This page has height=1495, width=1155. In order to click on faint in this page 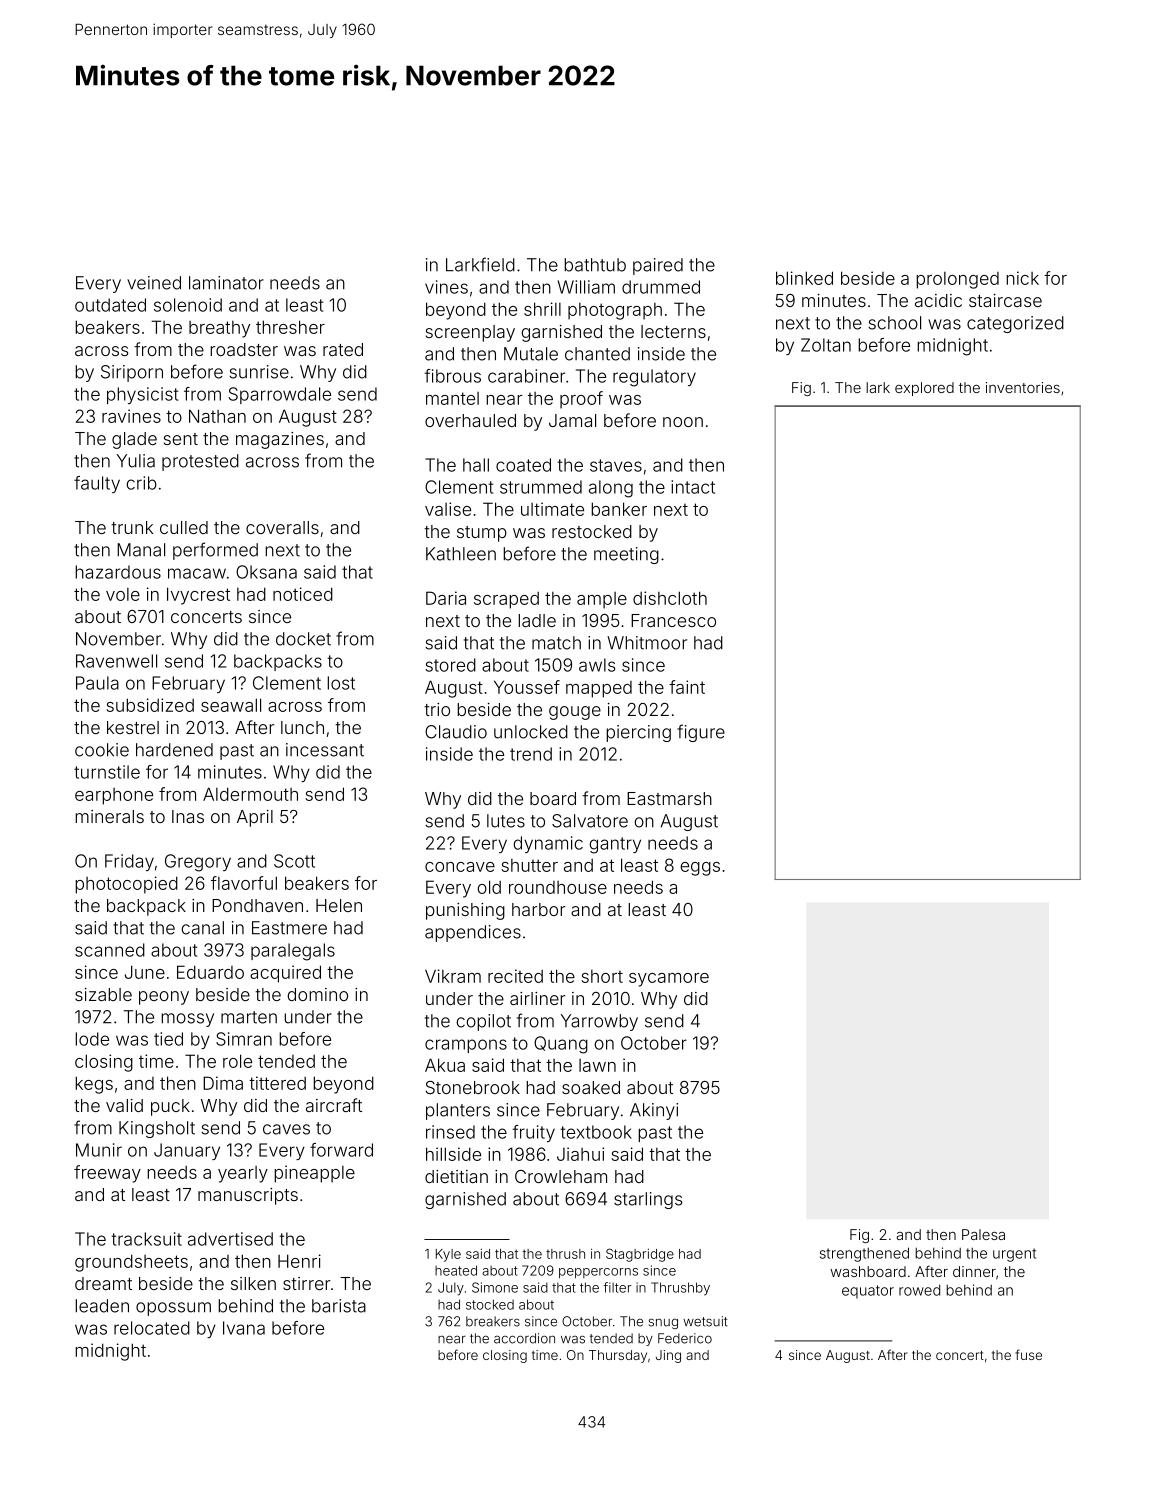, I will do `click(687, 687)`.
